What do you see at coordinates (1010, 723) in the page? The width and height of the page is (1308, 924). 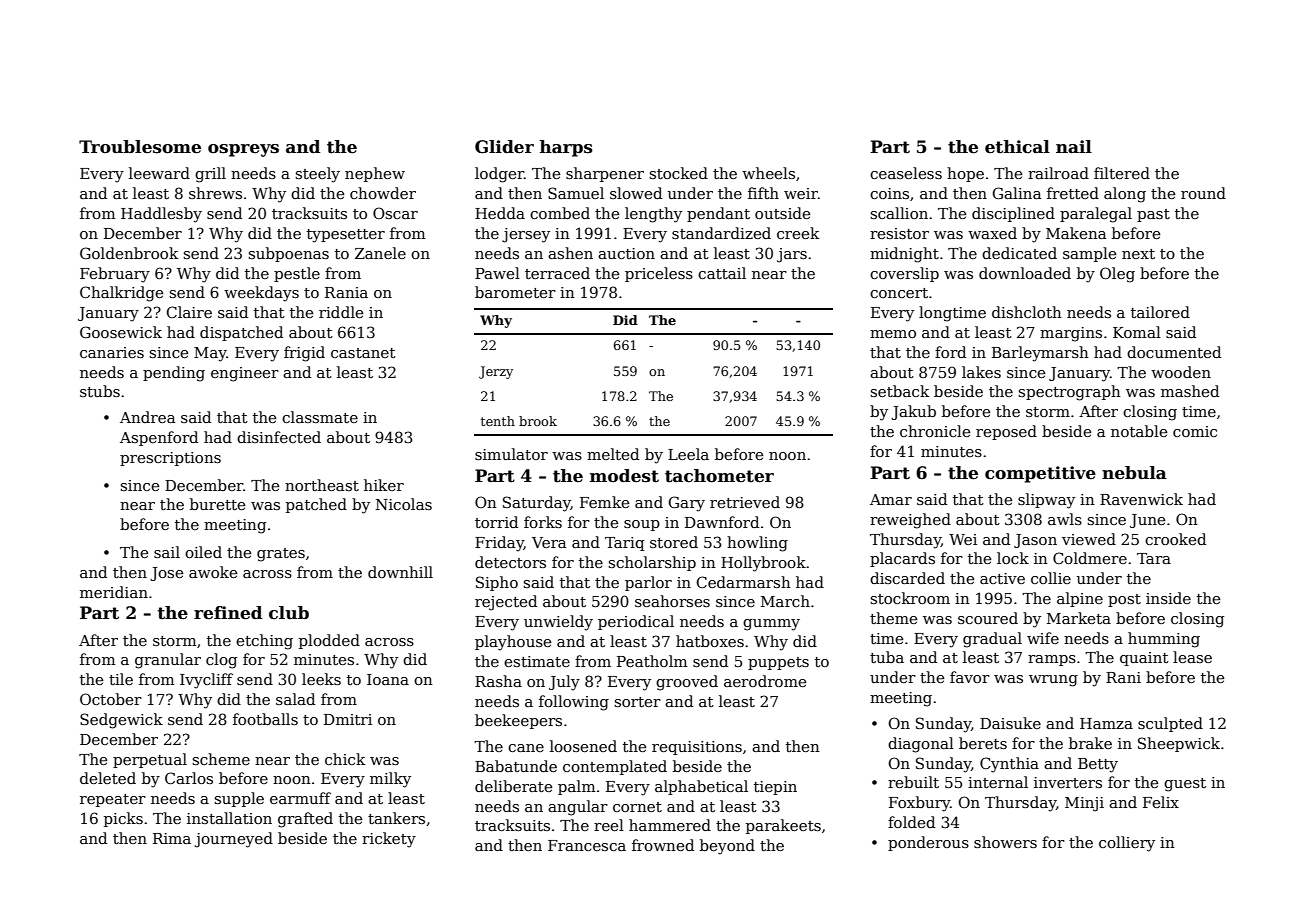 I see `Daisuke` at bounding box center [1010, 723].
